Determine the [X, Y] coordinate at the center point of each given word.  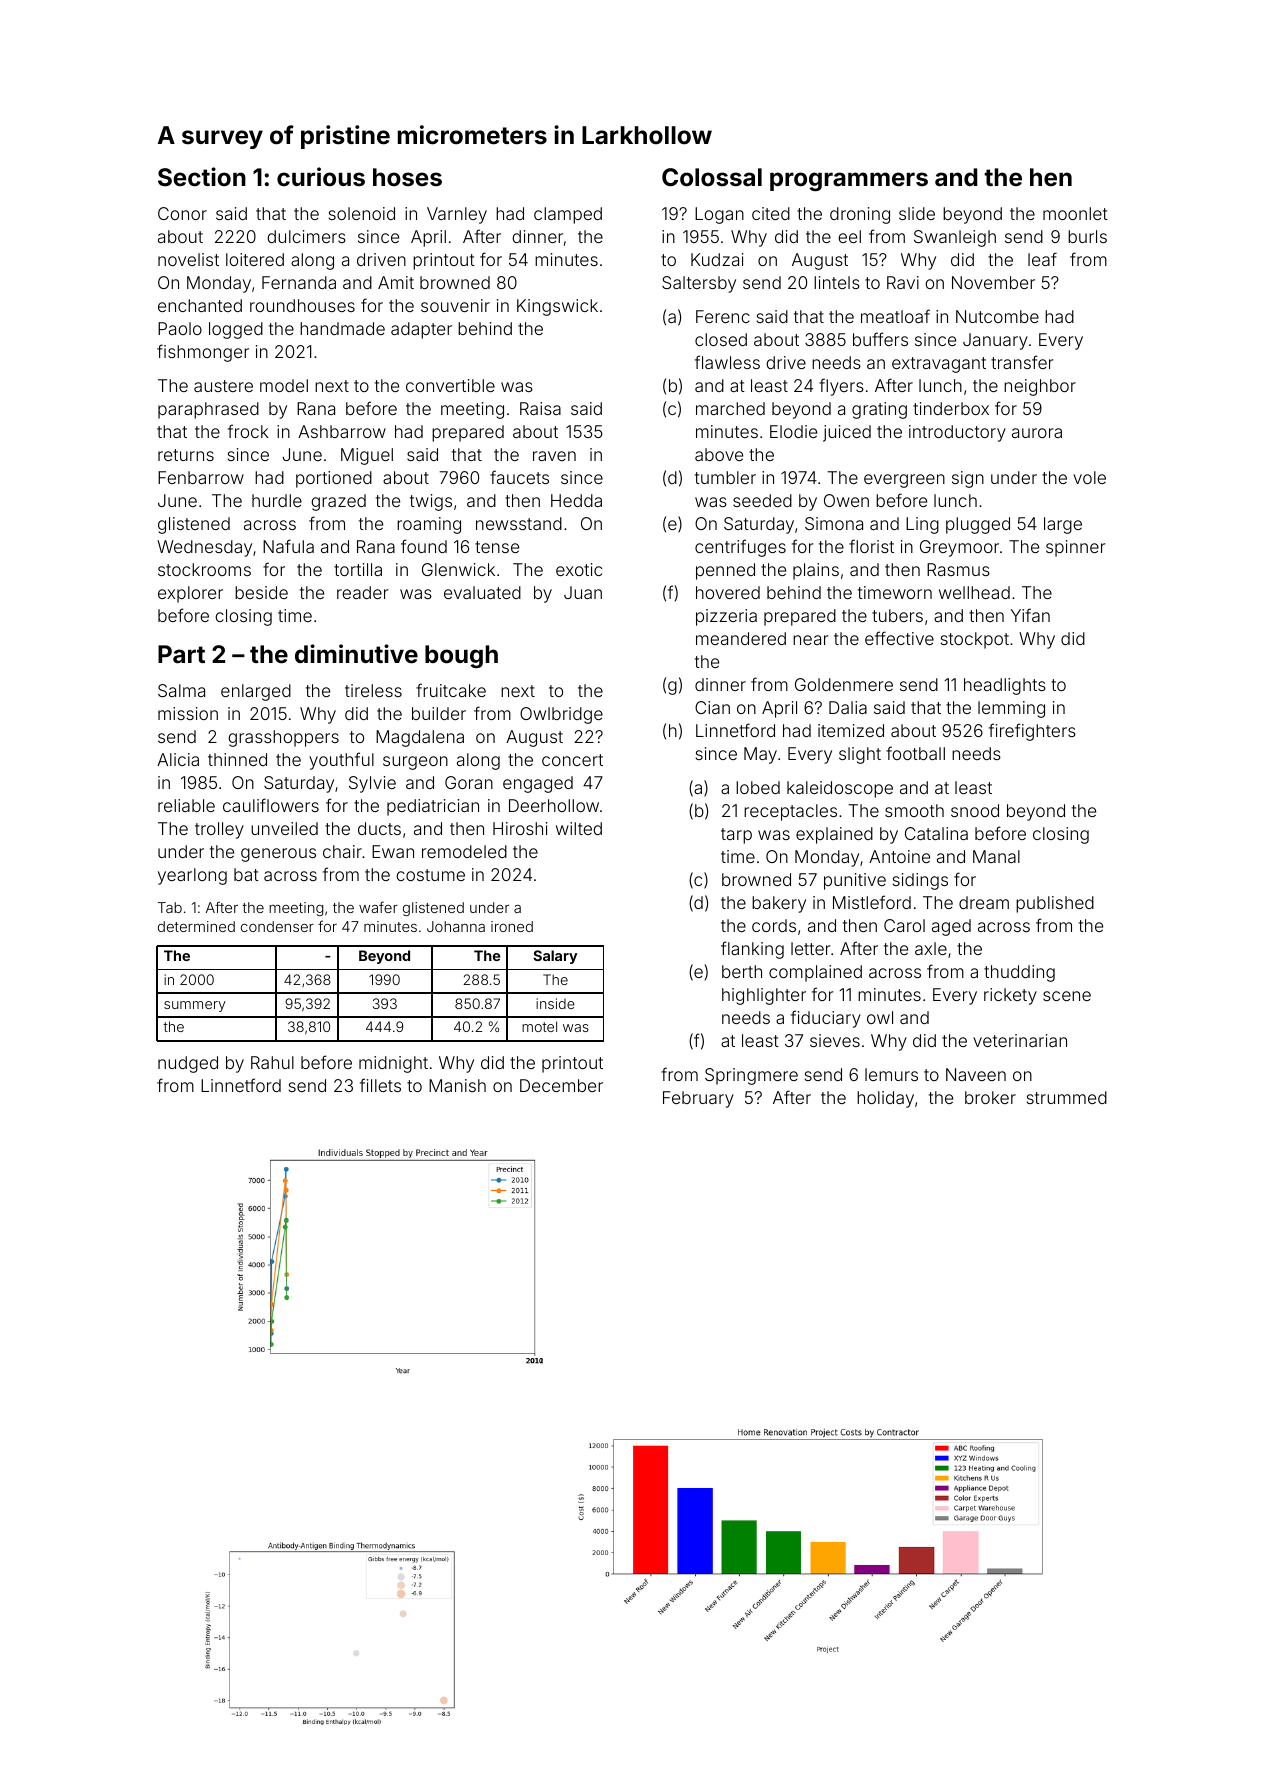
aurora [1037, 433]
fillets [380, 1085]
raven [554, 456]
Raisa [540, 408]
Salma [181, 690]
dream [984, 902]
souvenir [455, 305]
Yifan [1030, 615]
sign [968, 479]
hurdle [277, 500]
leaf [1042, 259]
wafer [378, 907]
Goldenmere [844, 684]
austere [223, 386]
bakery [779, 904]
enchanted [200, 305]
